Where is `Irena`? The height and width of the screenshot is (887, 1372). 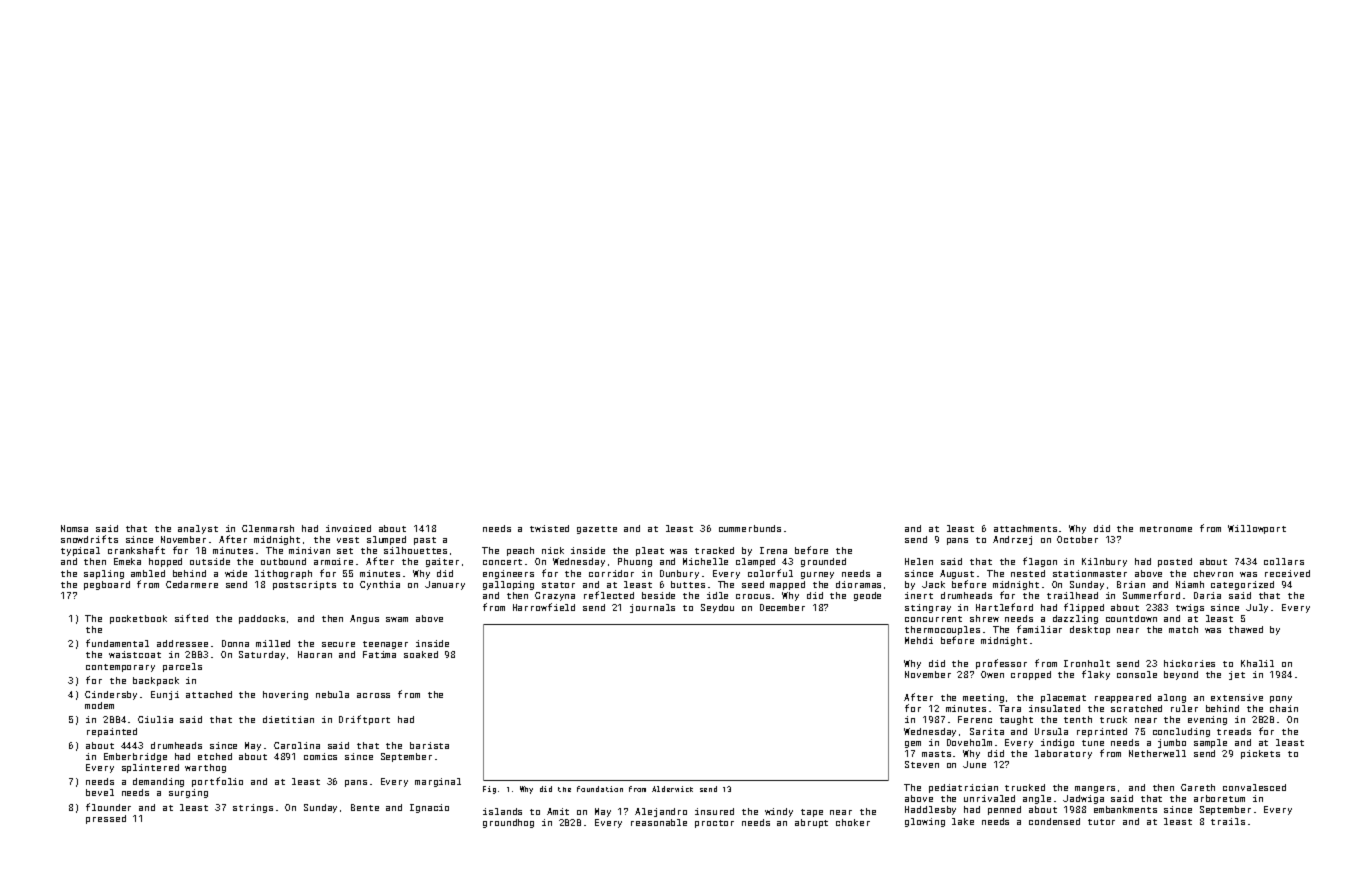 Irena is located at coordinates (773, 550).
